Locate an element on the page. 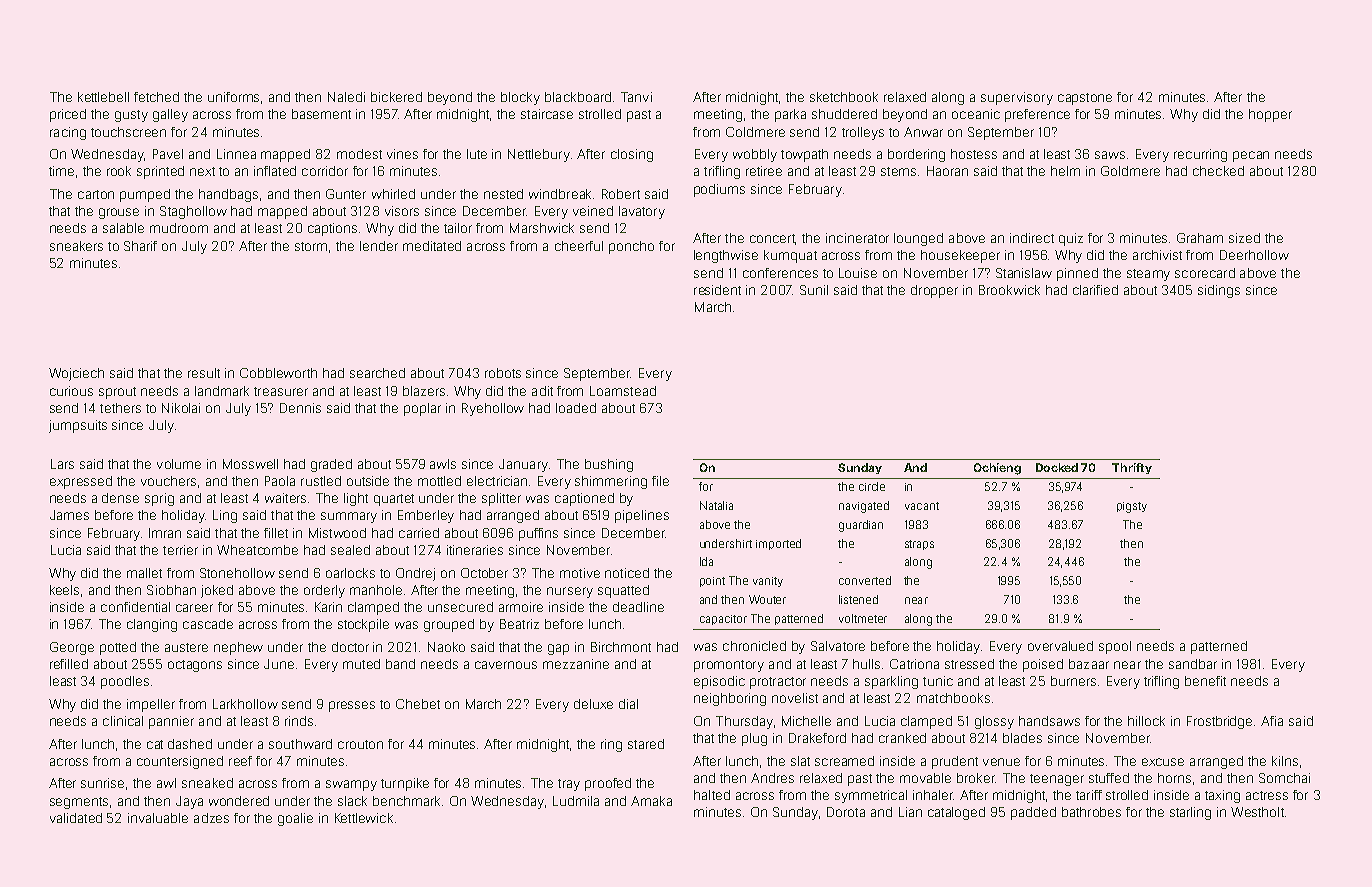 The image size is (1372, 887). Kettlewick is located at coordinates (364, 818).
